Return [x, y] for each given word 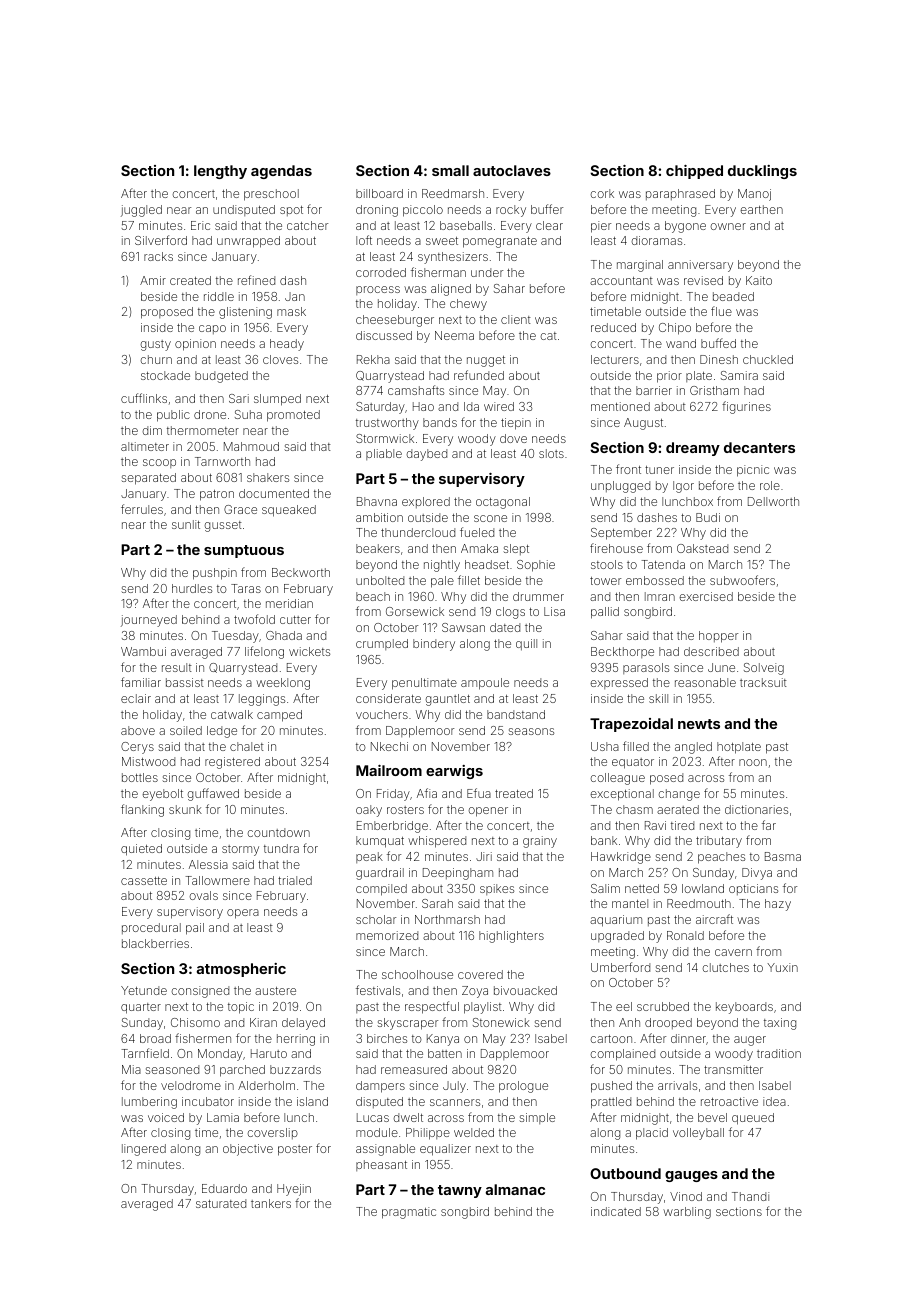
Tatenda [663, 564]
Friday [393, 795]
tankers [271, 1203]
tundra [281, 848]
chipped [694, 172]
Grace [240, 509]
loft [364, 240]
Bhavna [377, 501]
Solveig [764, 669]
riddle [219, 296]
